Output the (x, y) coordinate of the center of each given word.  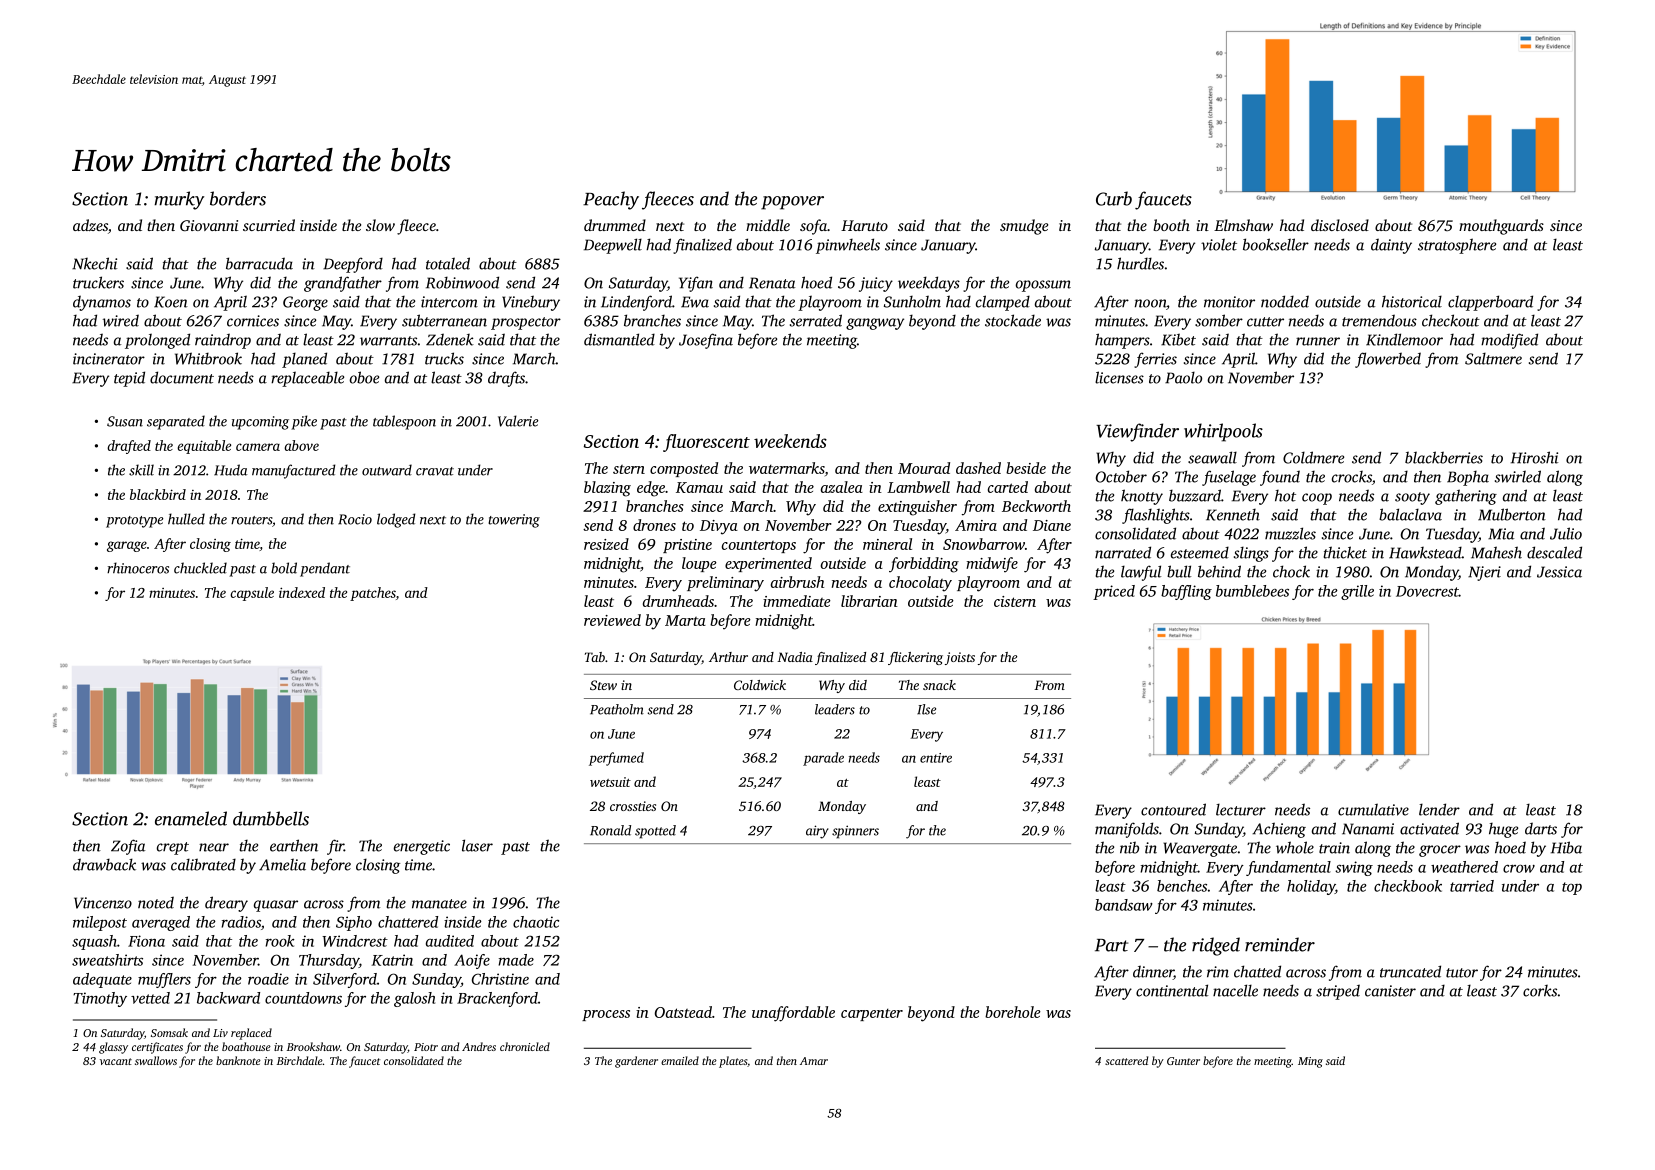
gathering (1466, 497)
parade (823, 759)
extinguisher (917, 508)
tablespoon (404, 422)
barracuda (259, 263)
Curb (1114, 198)
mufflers (164, 980)
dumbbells (271, 818)
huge (1503, 830)
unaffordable (793, 1014)
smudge (1024, 227)
